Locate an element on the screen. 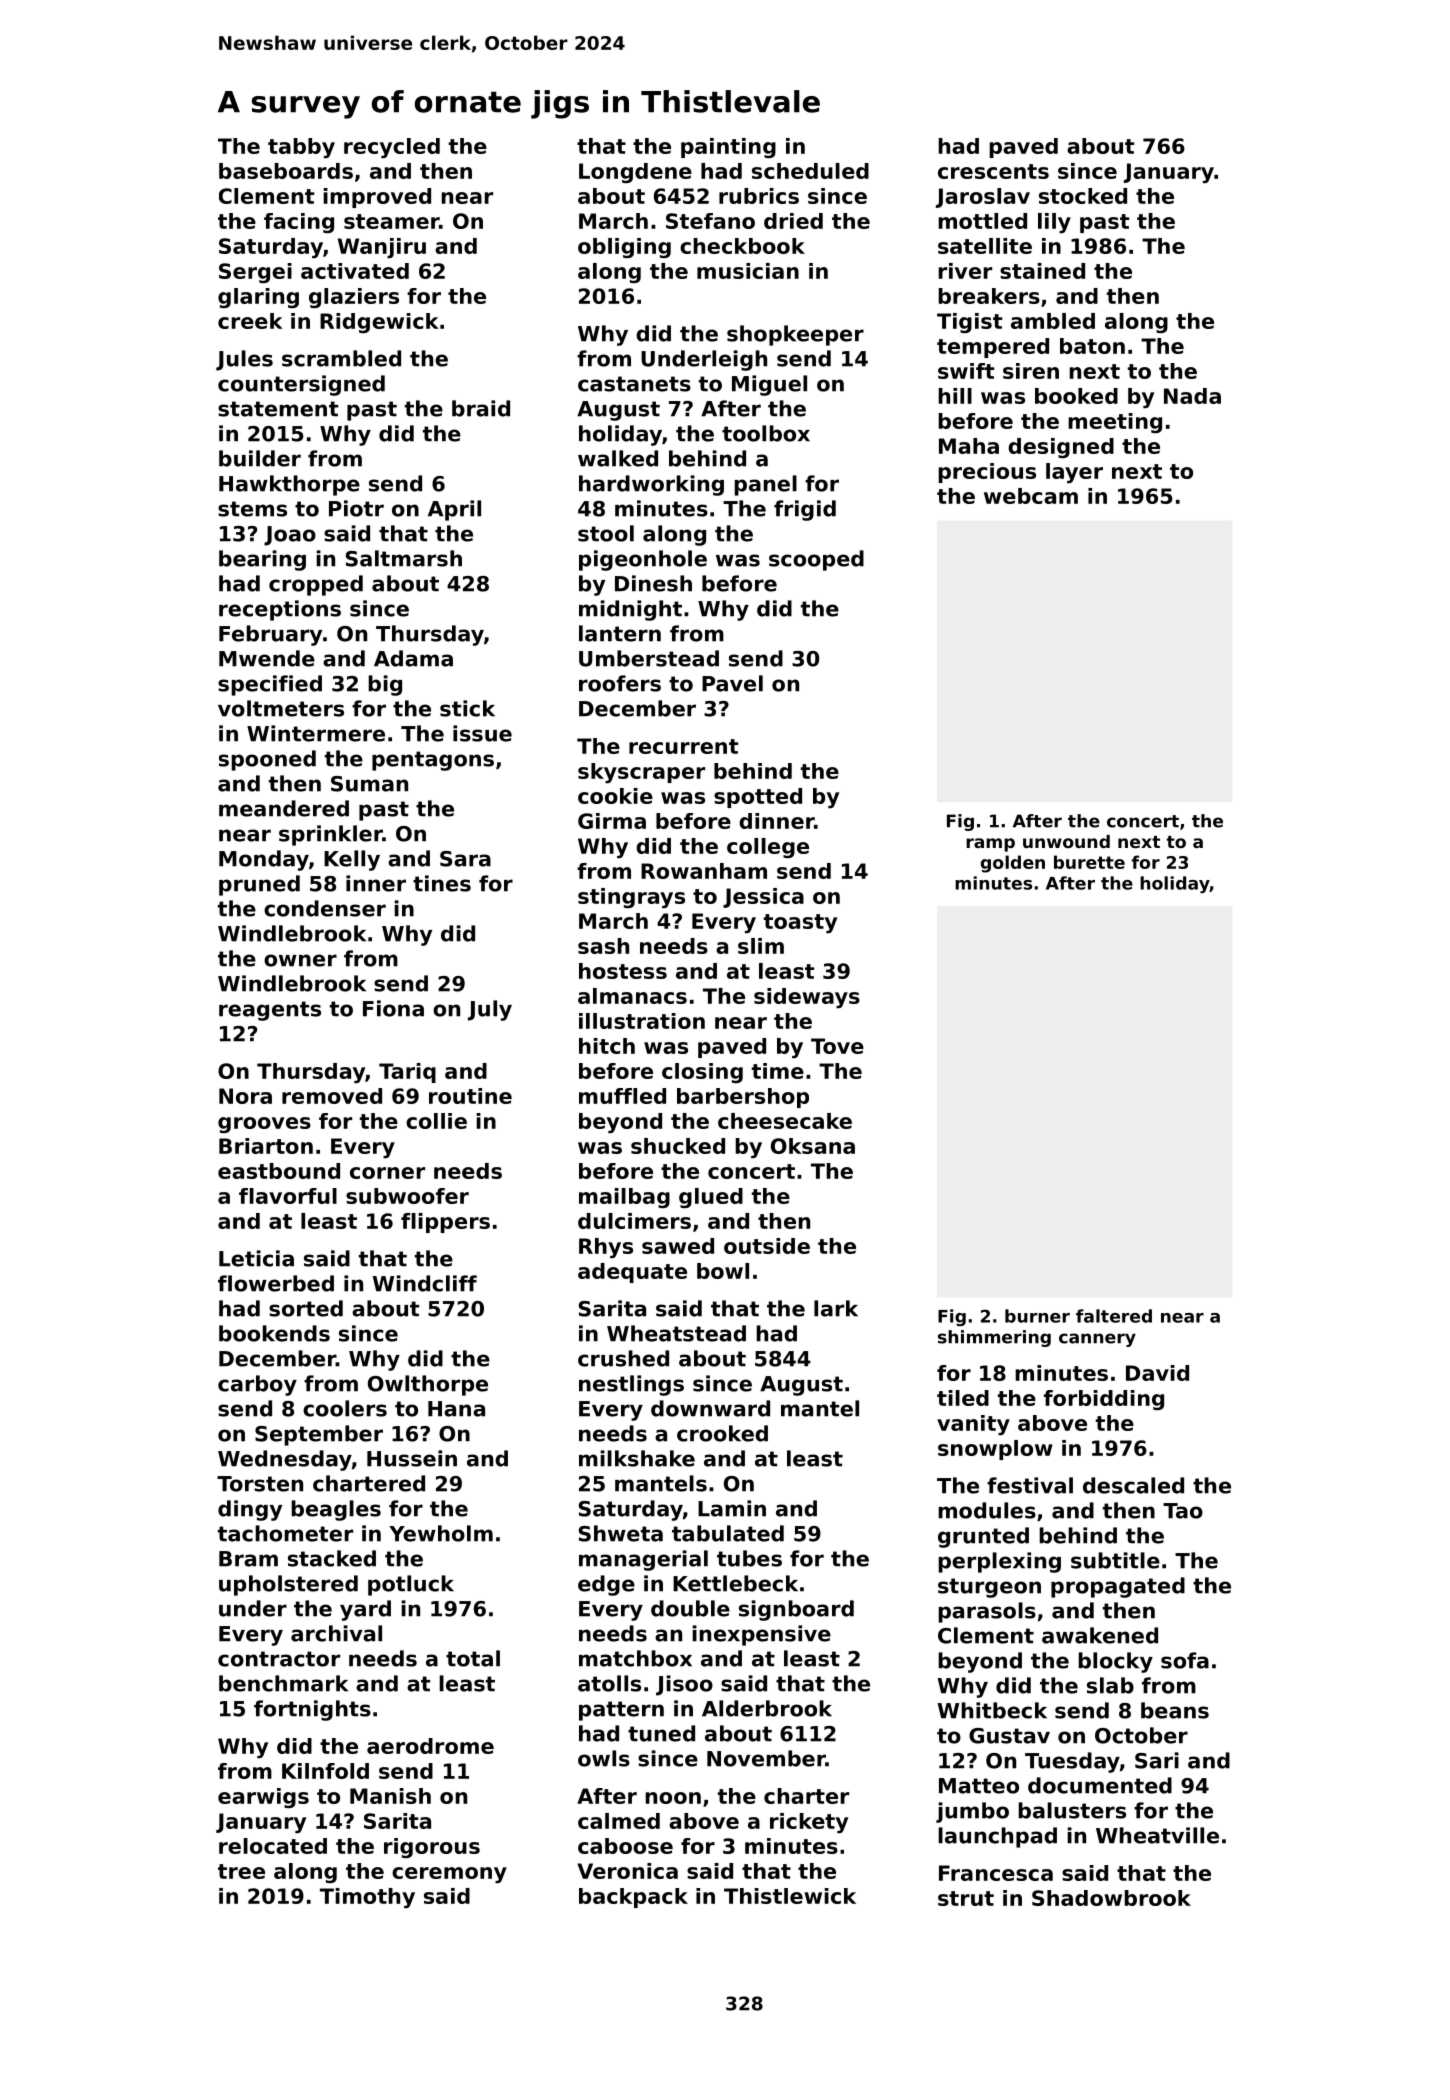  layer is located at coordinates (1074, 473).
